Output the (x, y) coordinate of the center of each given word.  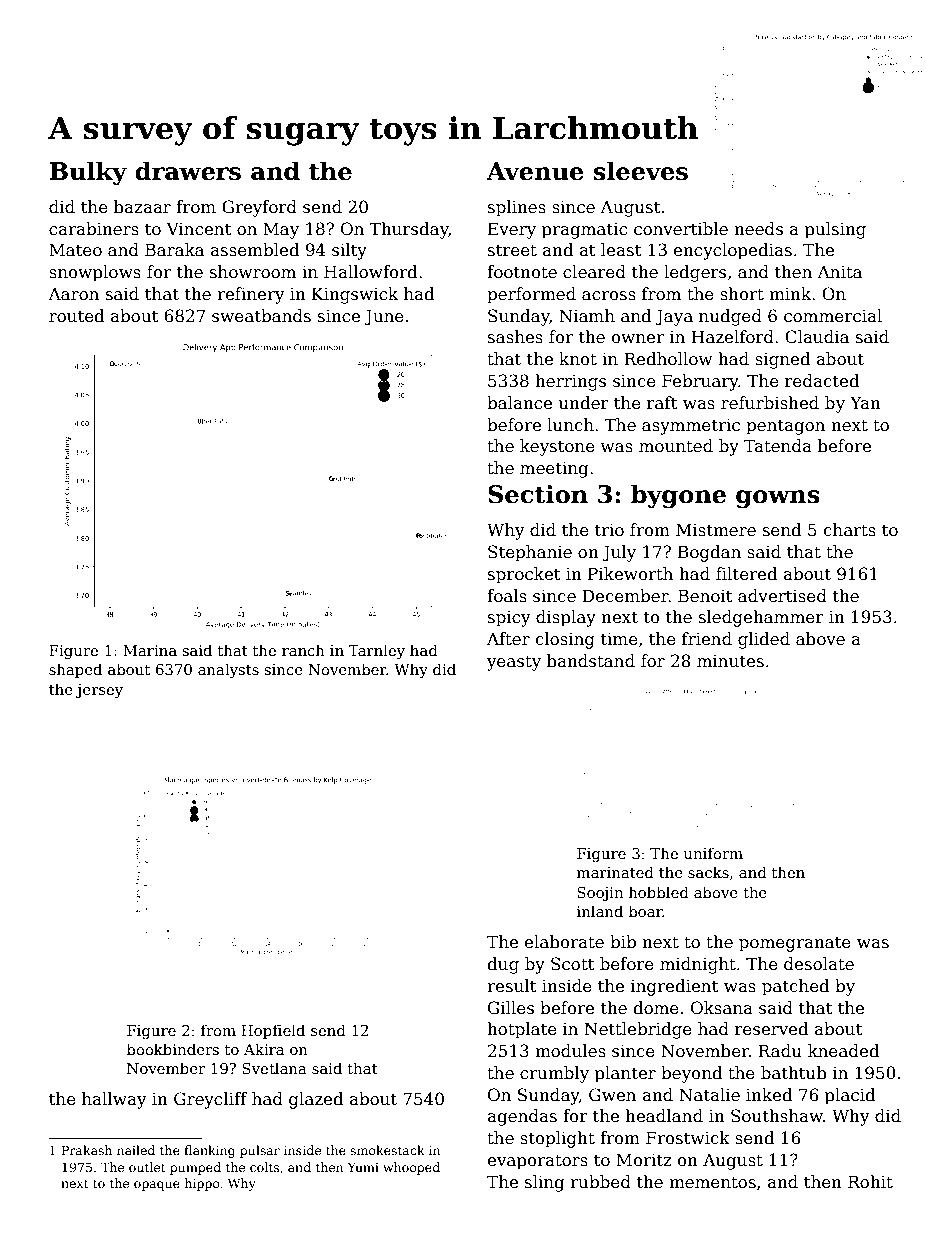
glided (764, 640)
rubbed (600, 1182)
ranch (303, 650)
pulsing (835, 230)
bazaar (142, 207)
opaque (157, 1186)
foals (507, 596)
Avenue (535, 171)
